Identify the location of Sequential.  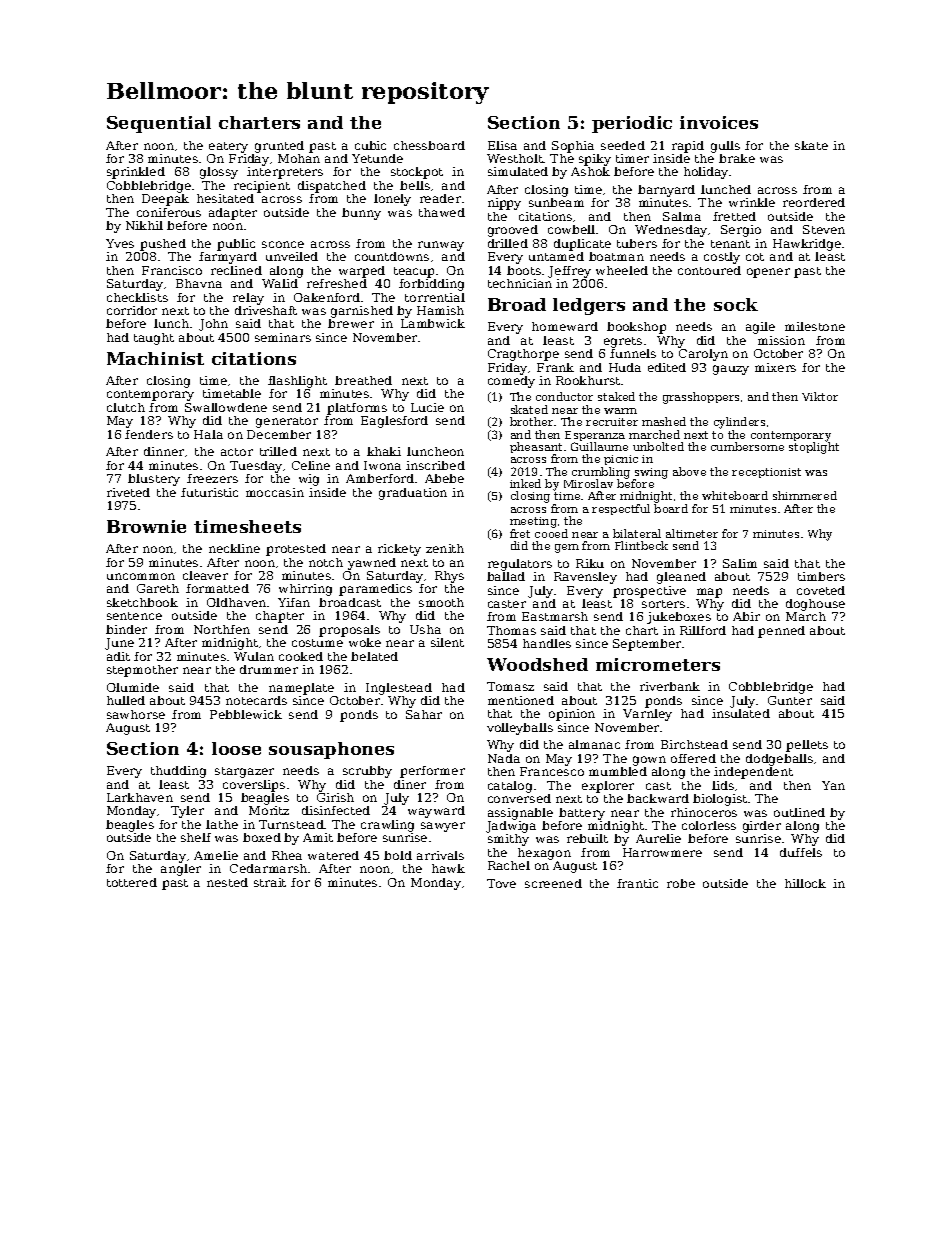
(159, 124).
